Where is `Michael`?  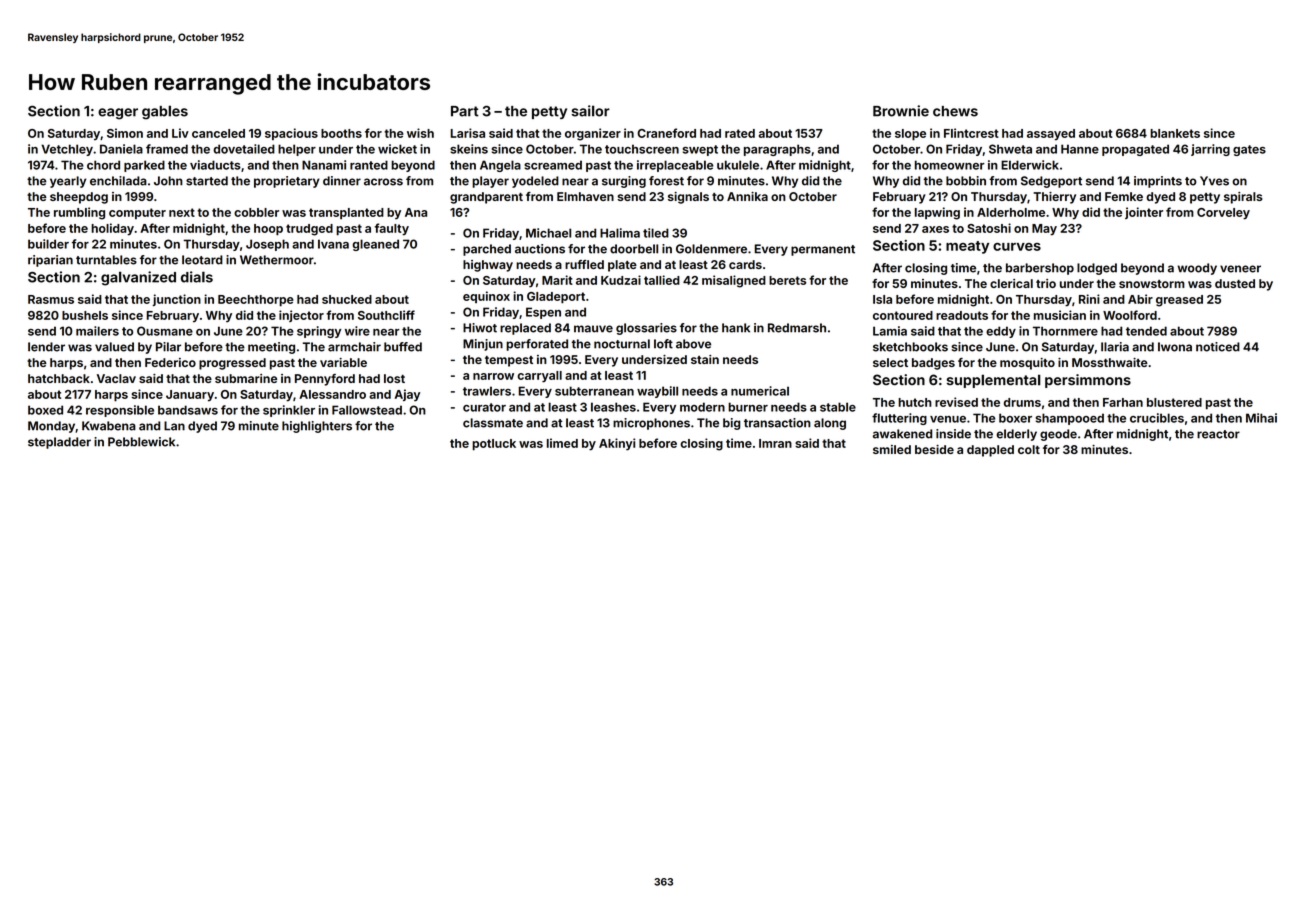 Michael is located at coordinates (548, 233).
